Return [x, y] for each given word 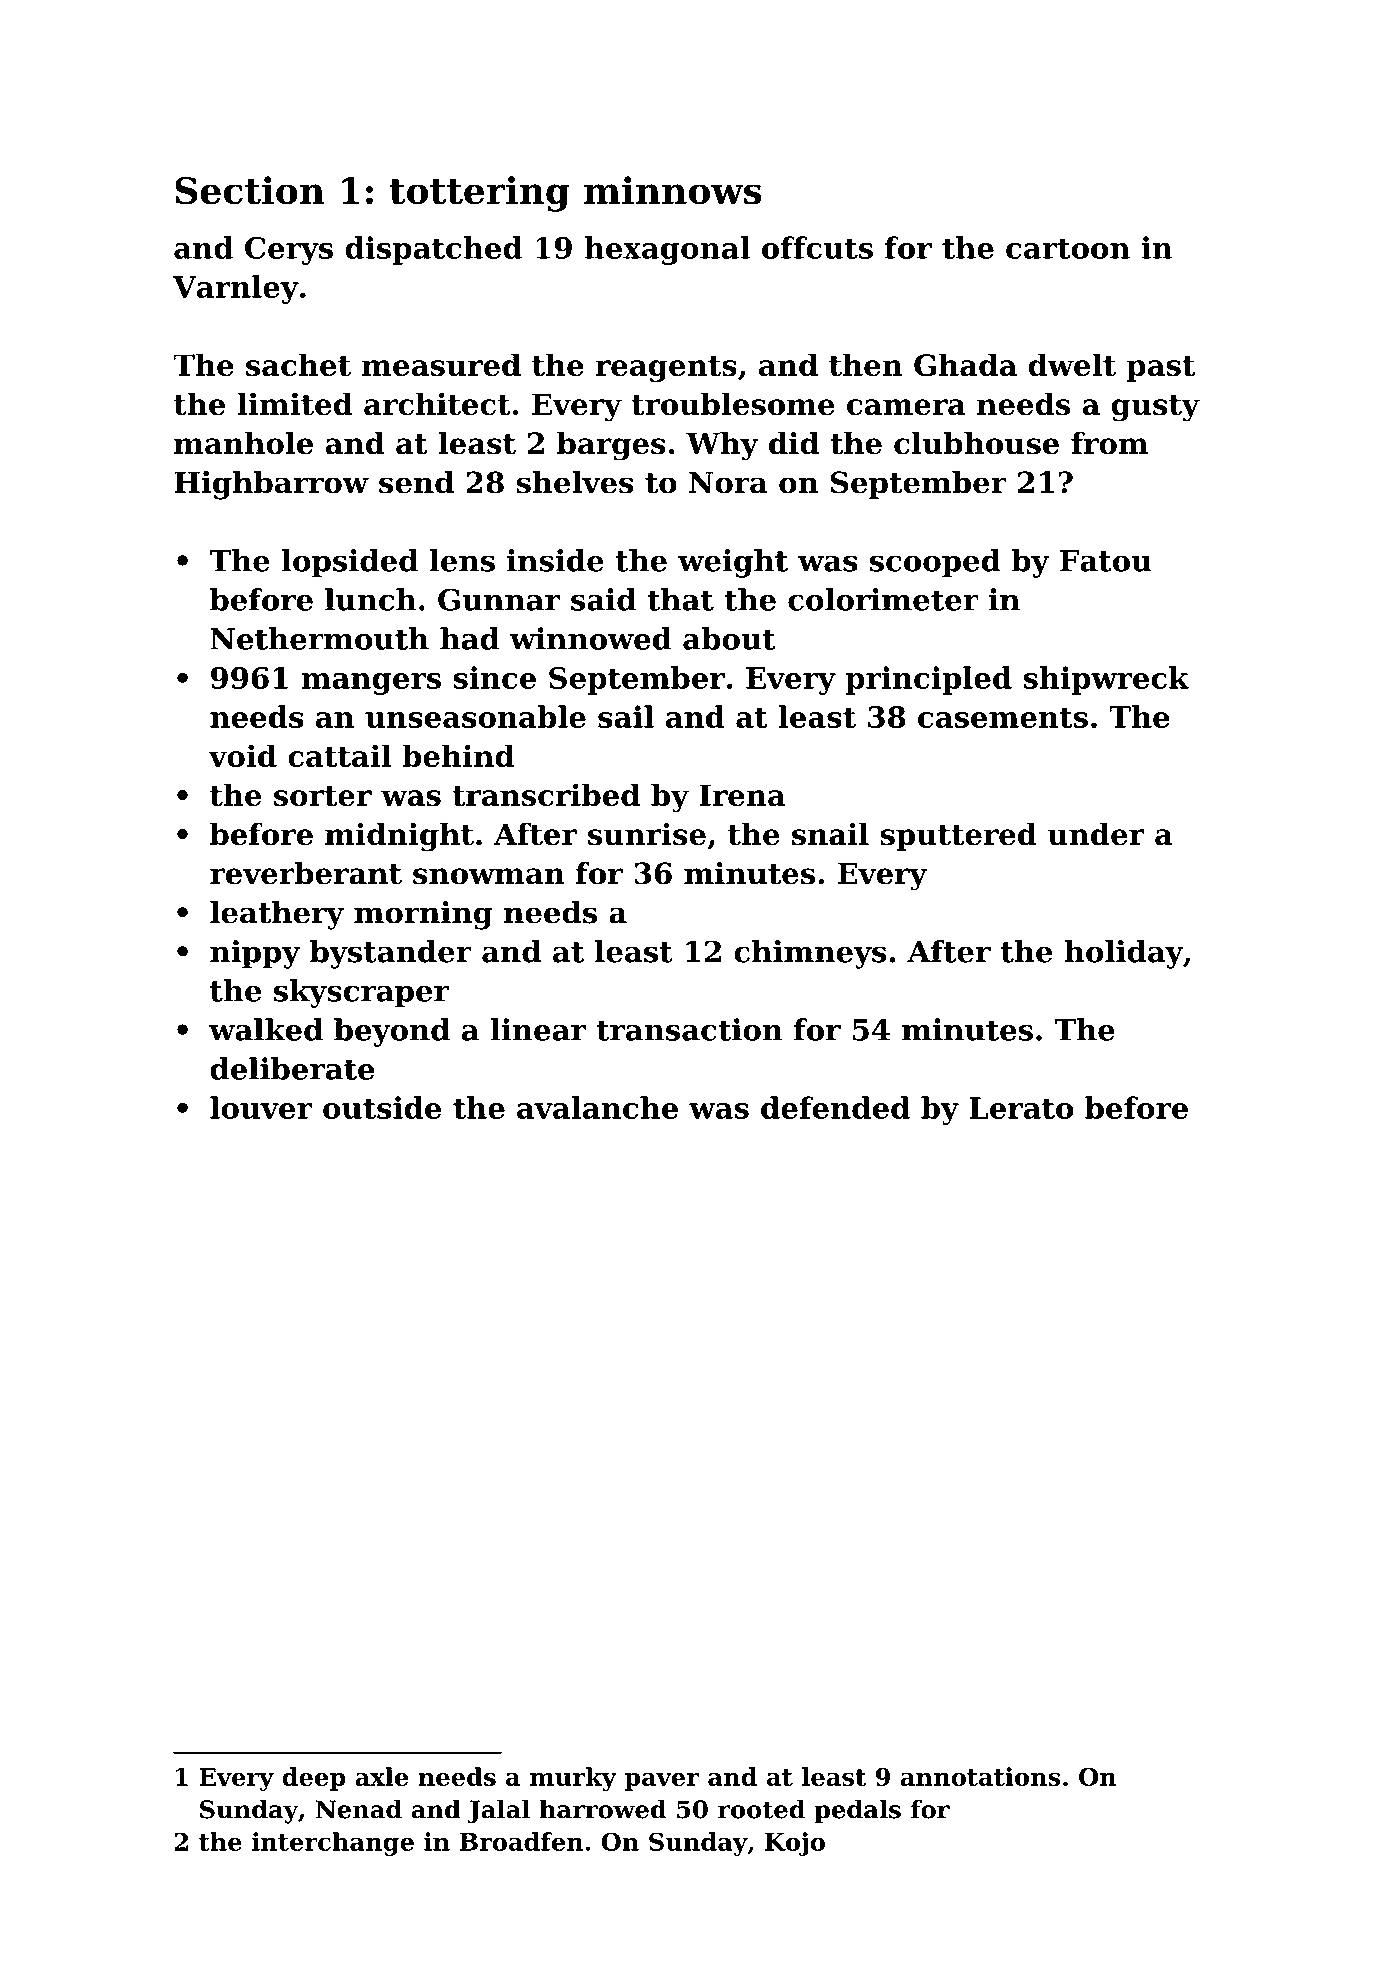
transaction [689, 1029]
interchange [333, 1844]
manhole [243, 443]
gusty [1155, 408]
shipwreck [1106, 680]
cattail [339, 755]
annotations [981, 1776]
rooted [761, 1809]
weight [733, 563]
